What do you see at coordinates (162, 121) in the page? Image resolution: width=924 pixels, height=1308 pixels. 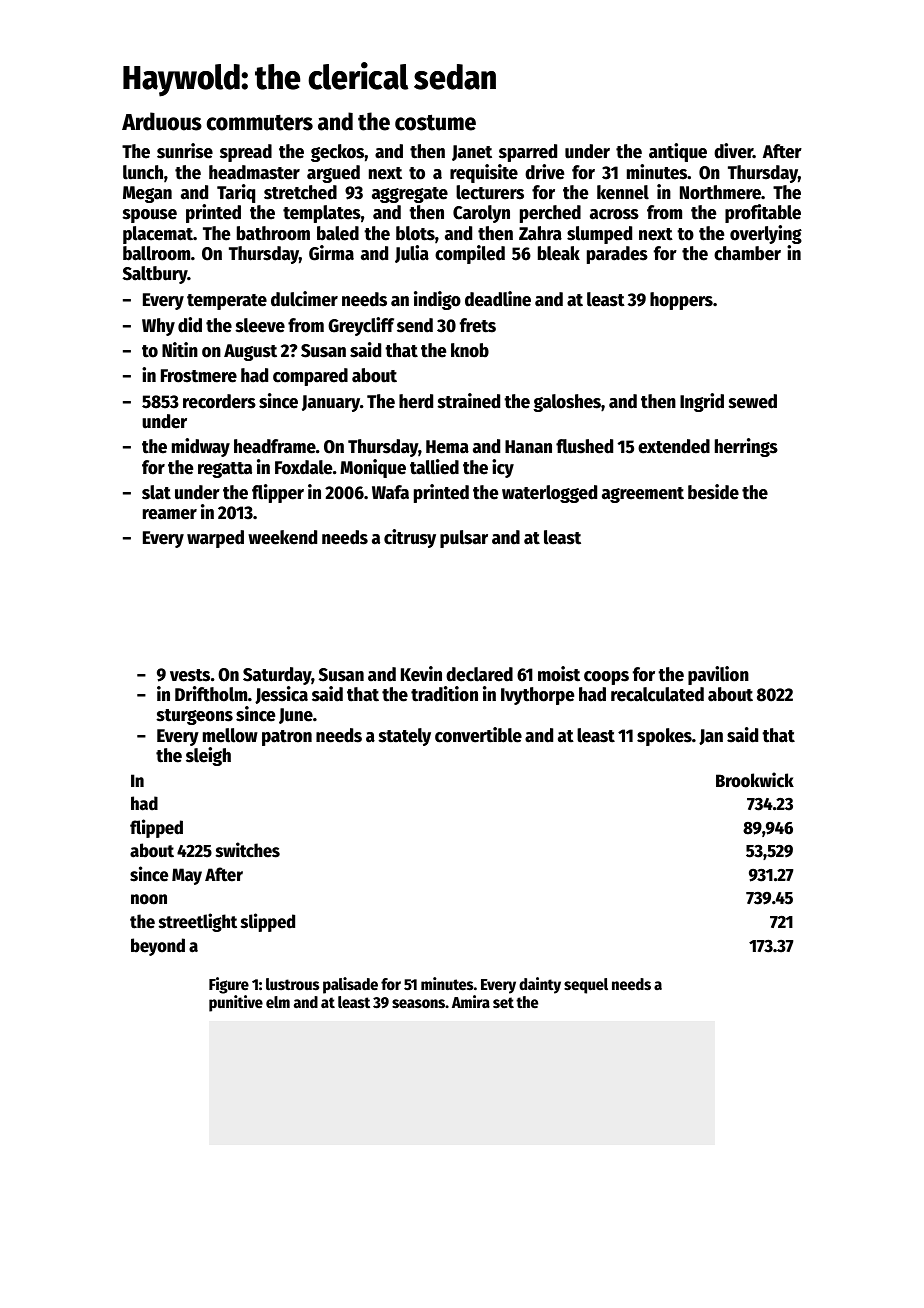 I see `Arduous` at bounding box center [162, 121].
